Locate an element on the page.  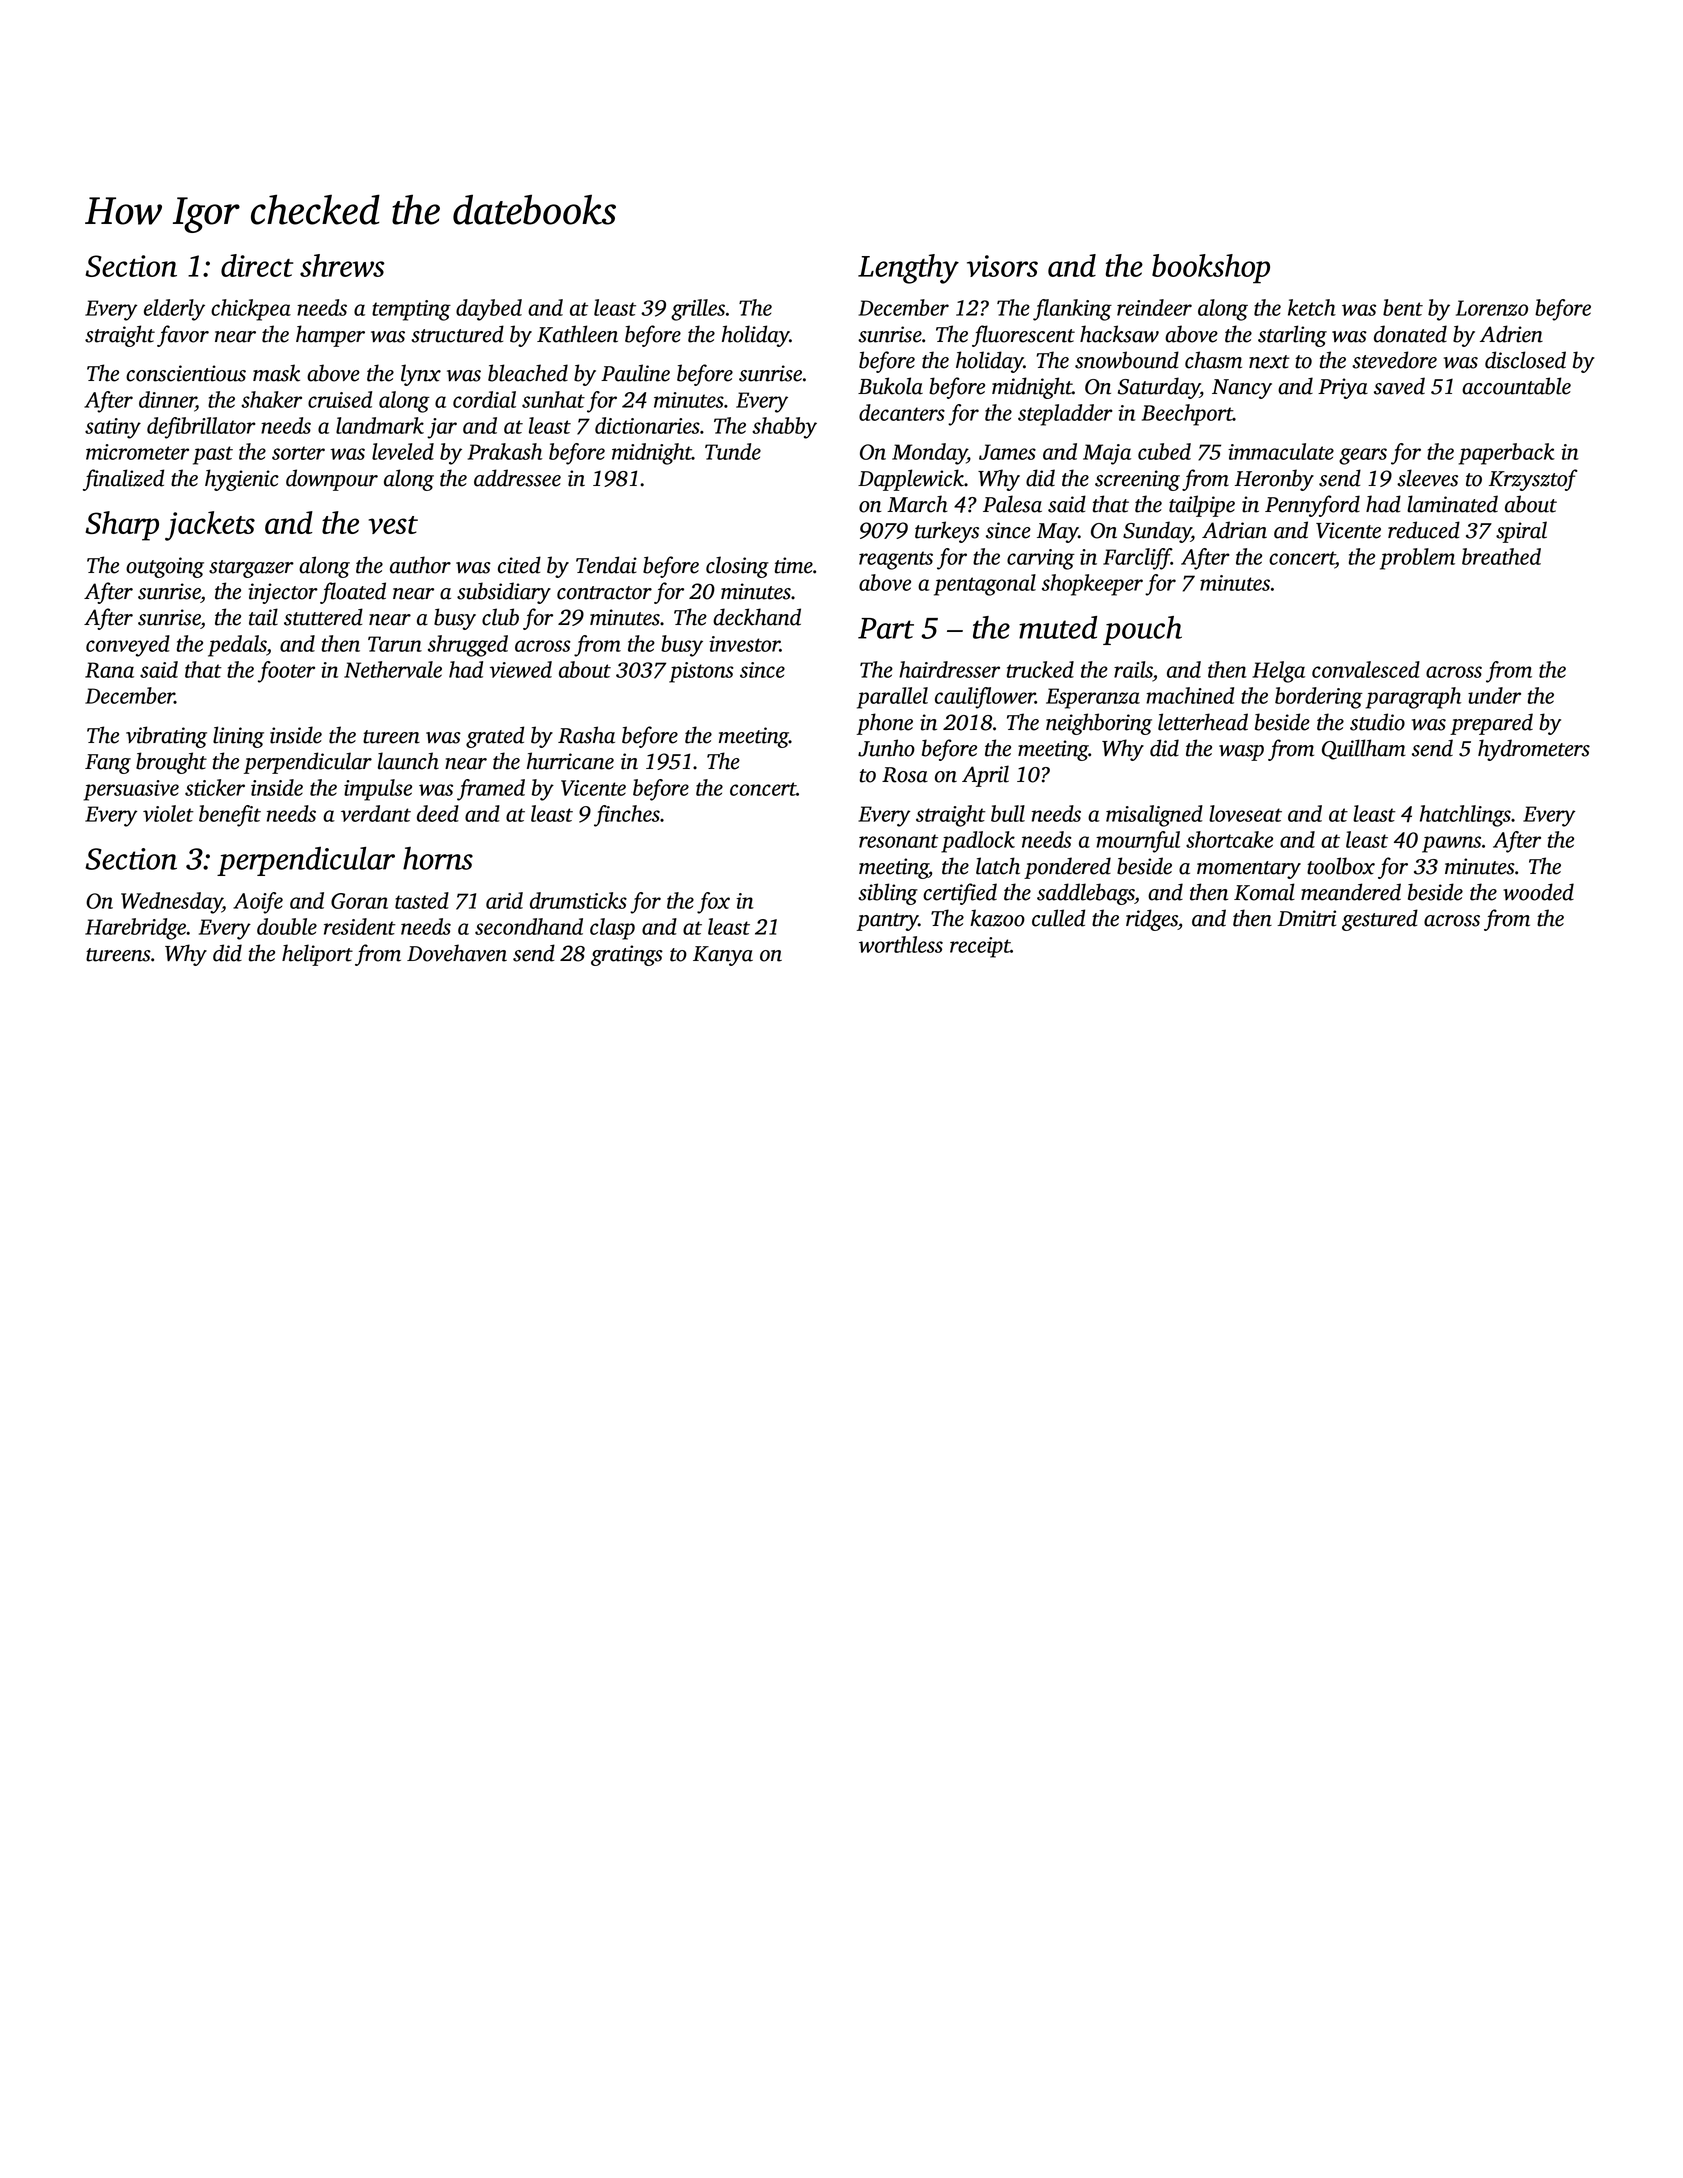
visors is located at coordinates (1002, 266).
